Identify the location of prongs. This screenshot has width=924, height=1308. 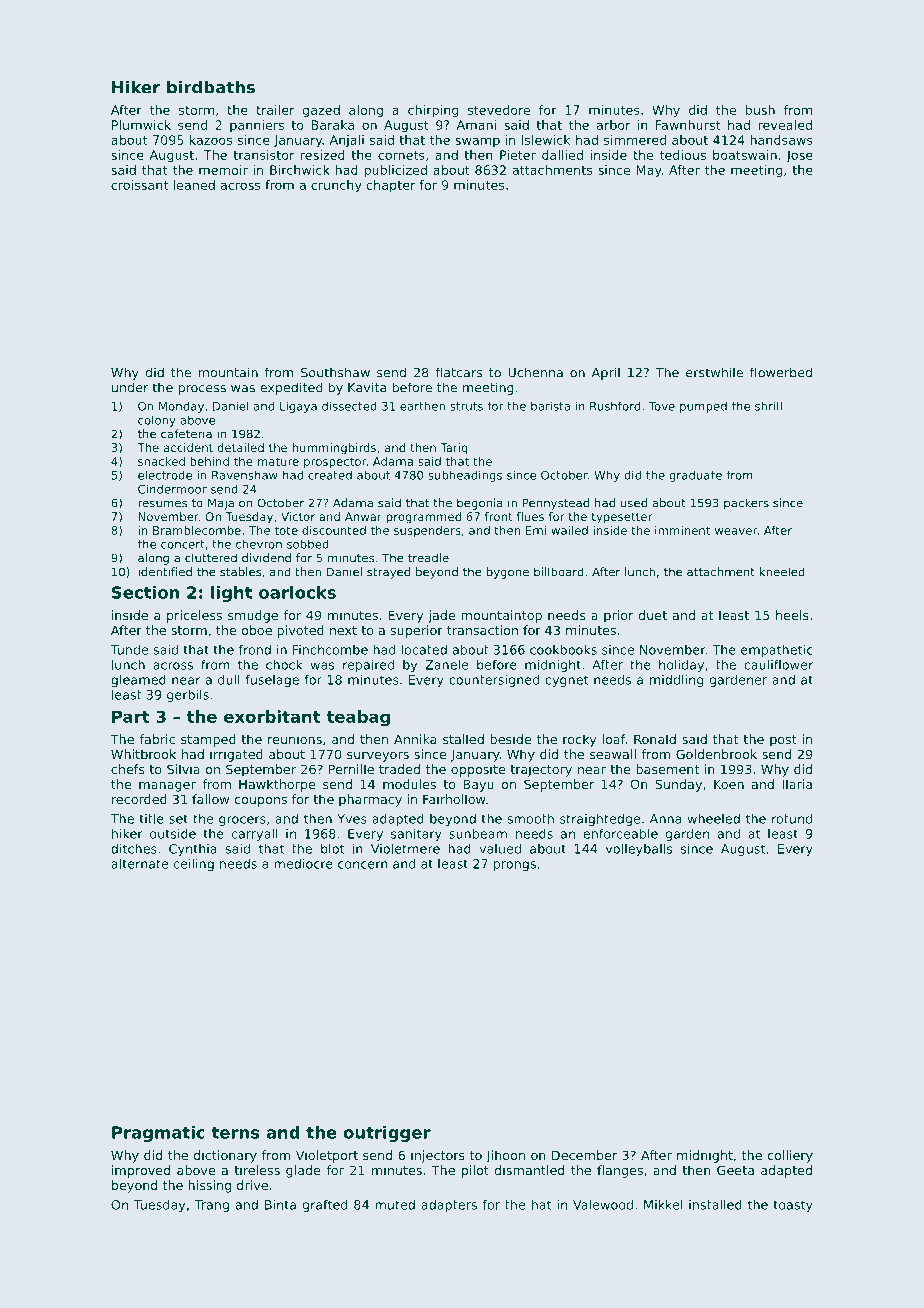
(515, 866).
